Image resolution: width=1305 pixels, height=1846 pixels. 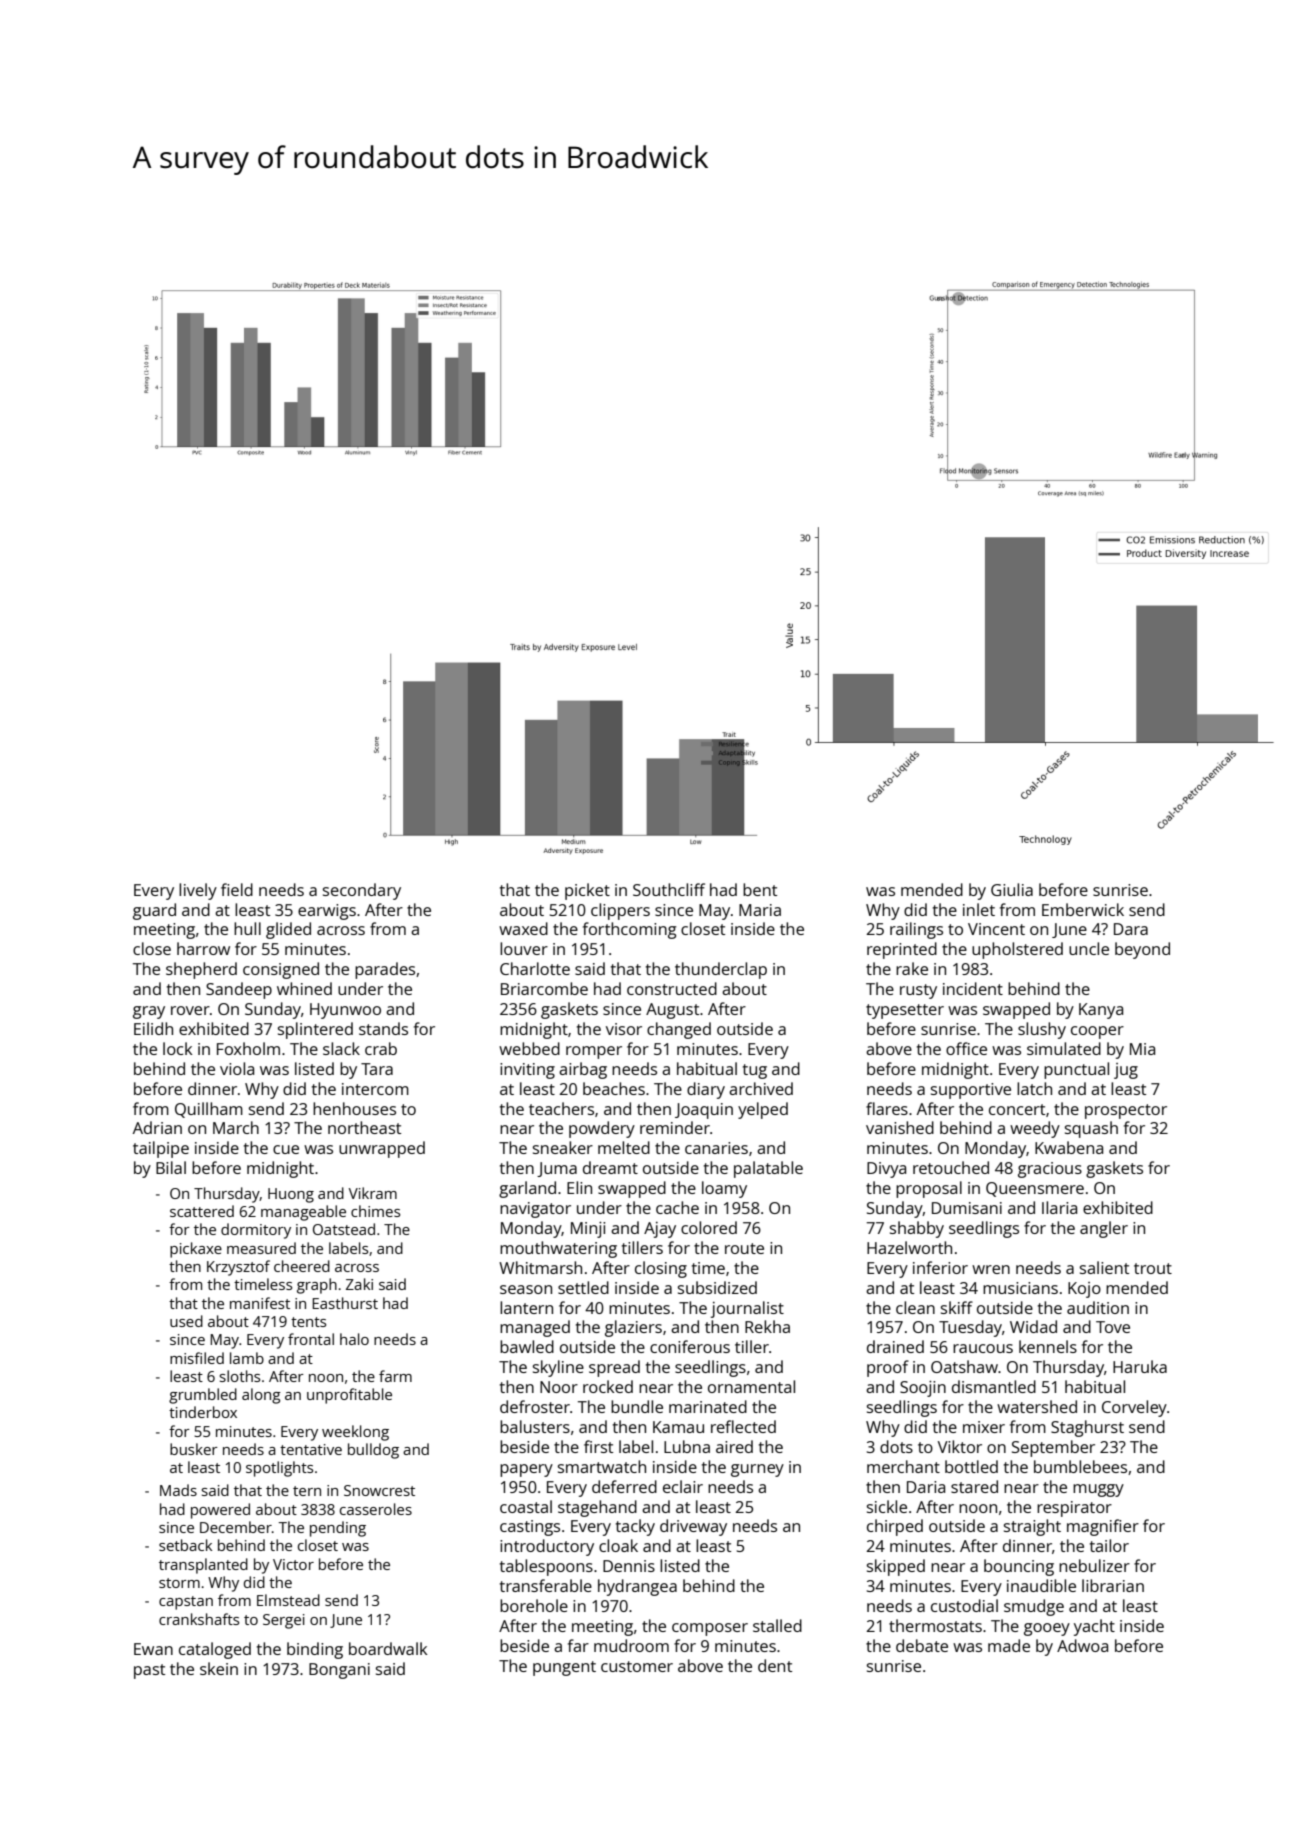 I want to click on lock, so click(x=178, y=1048).
